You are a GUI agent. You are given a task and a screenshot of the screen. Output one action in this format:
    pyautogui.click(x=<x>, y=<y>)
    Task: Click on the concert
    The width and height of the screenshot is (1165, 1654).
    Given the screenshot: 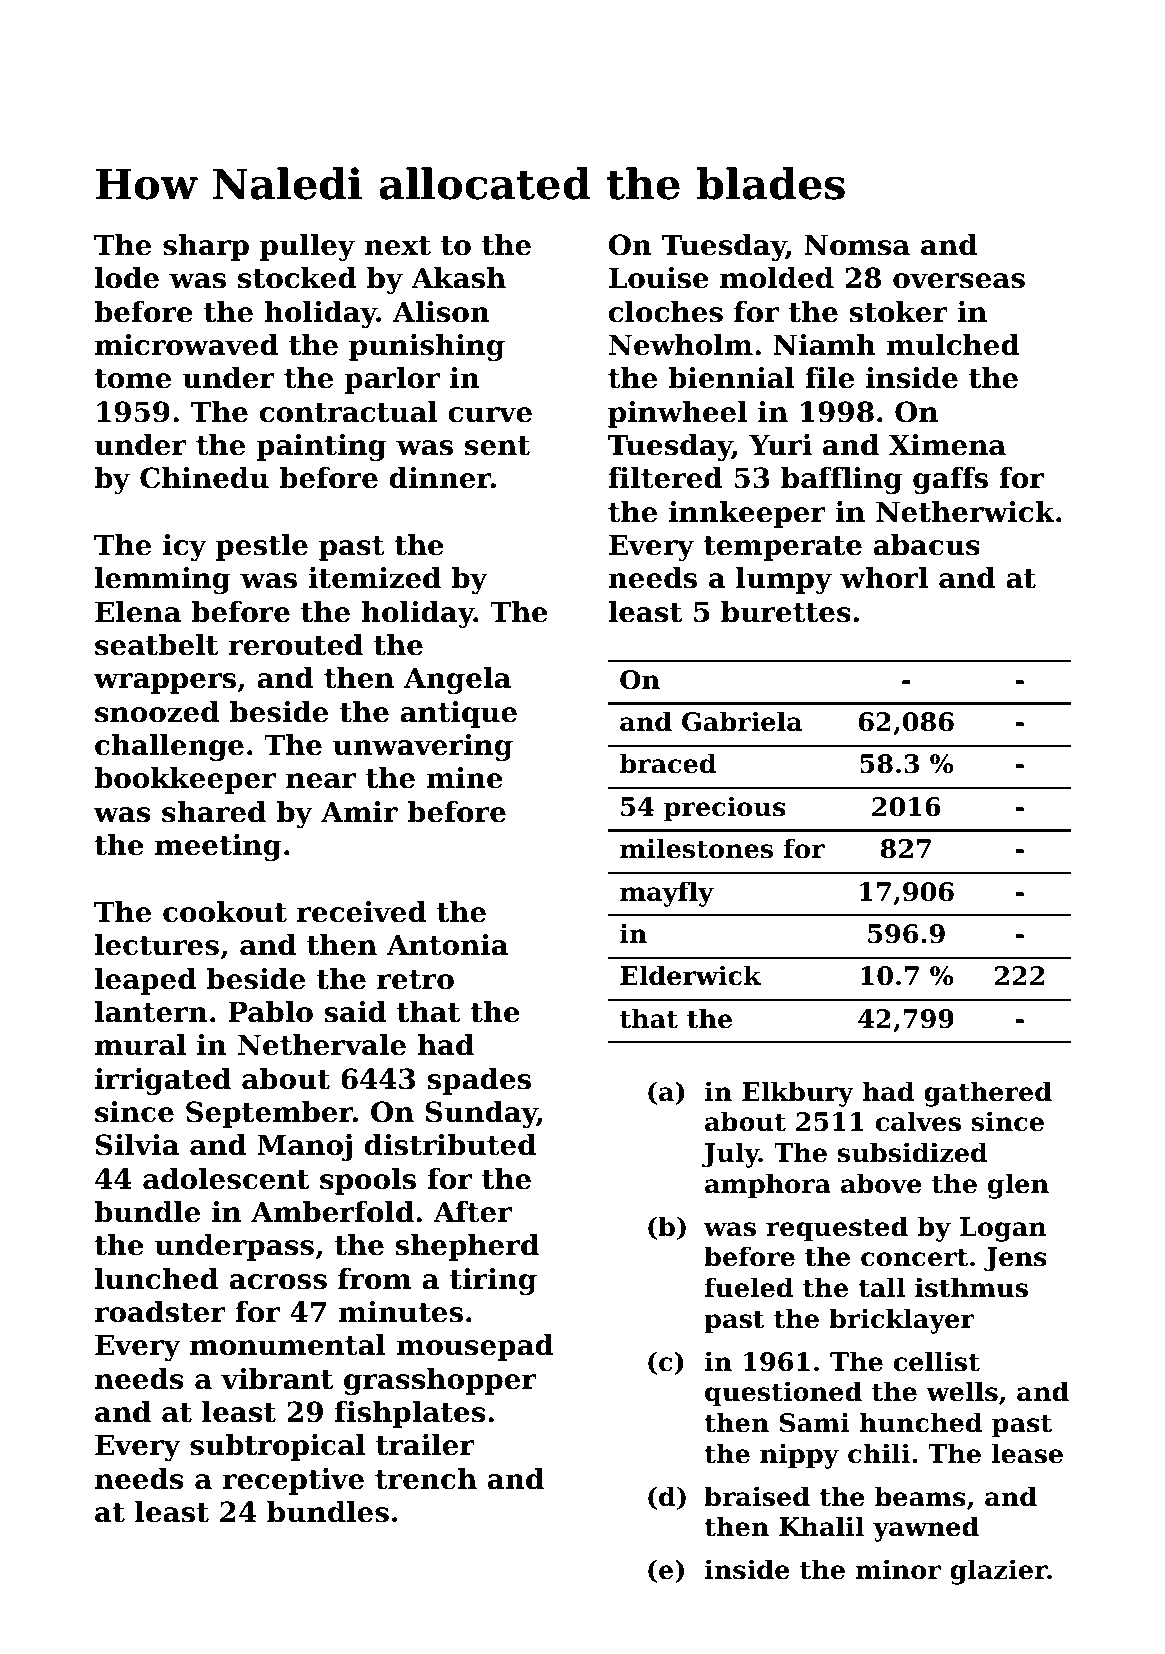 What is the action you would take?
    pyautogui.click(x=914, y=1257)
